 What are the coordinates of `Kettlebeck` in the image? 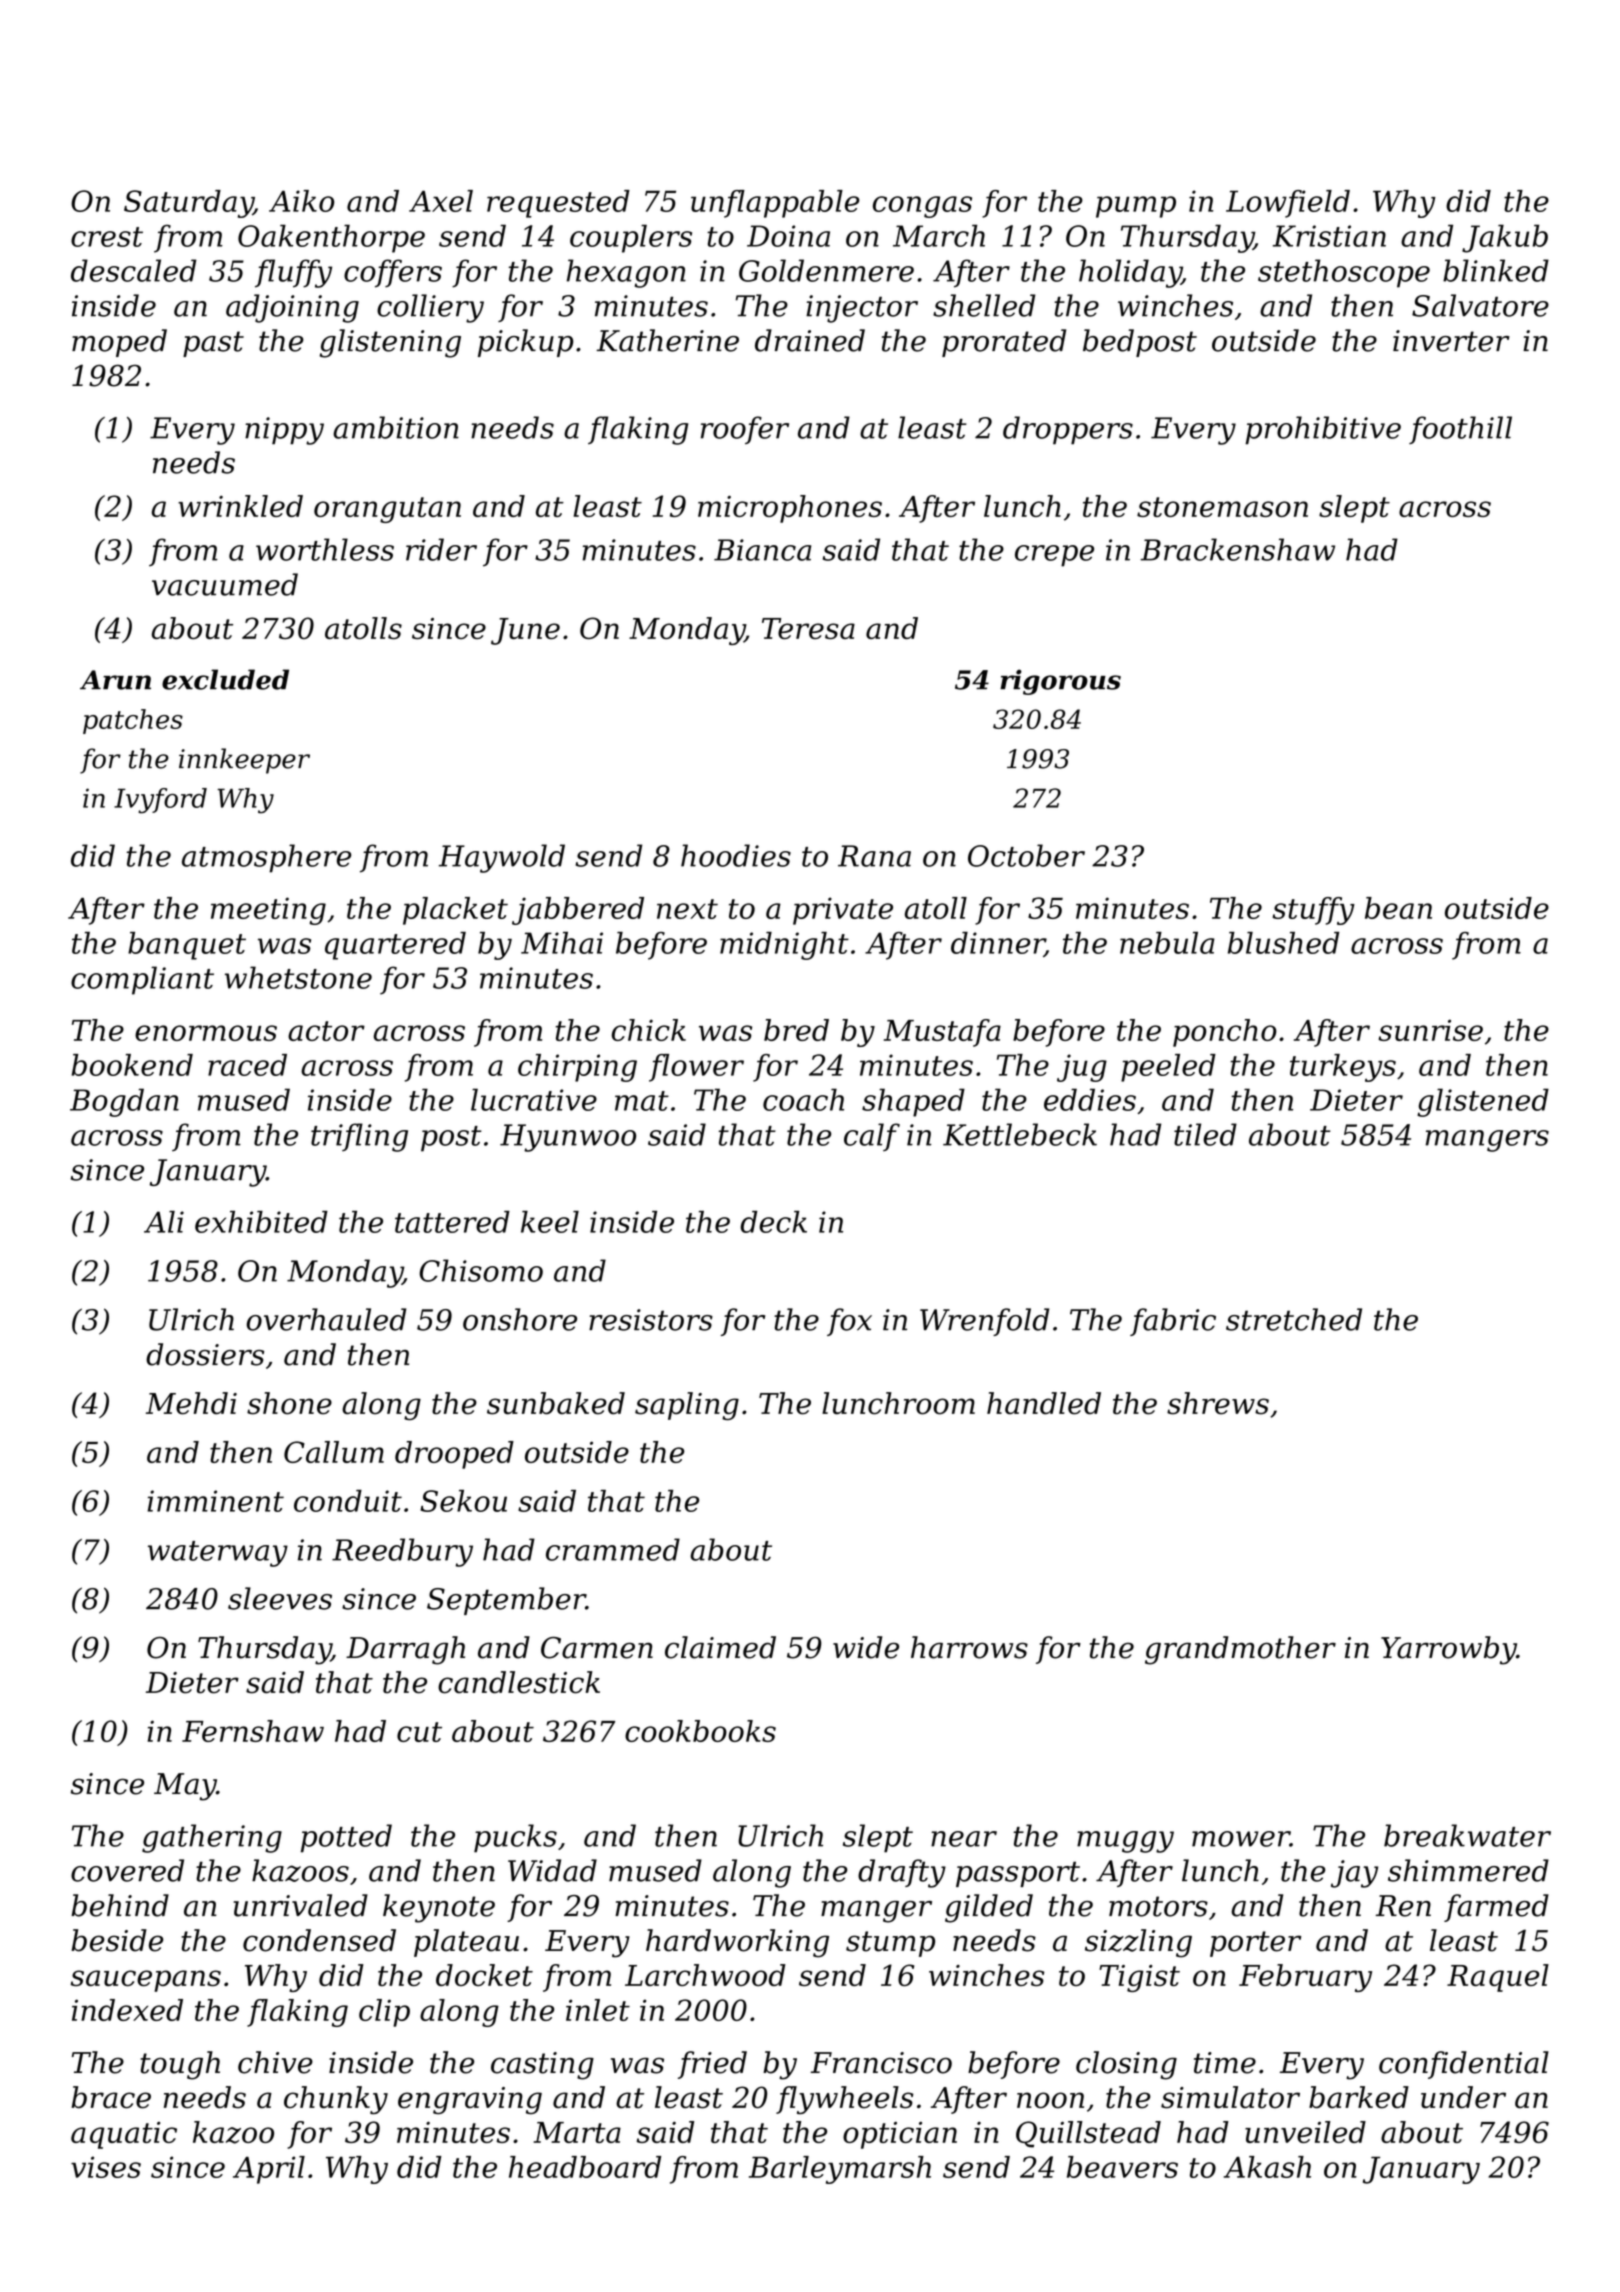 It's located at (1020, 1134).
